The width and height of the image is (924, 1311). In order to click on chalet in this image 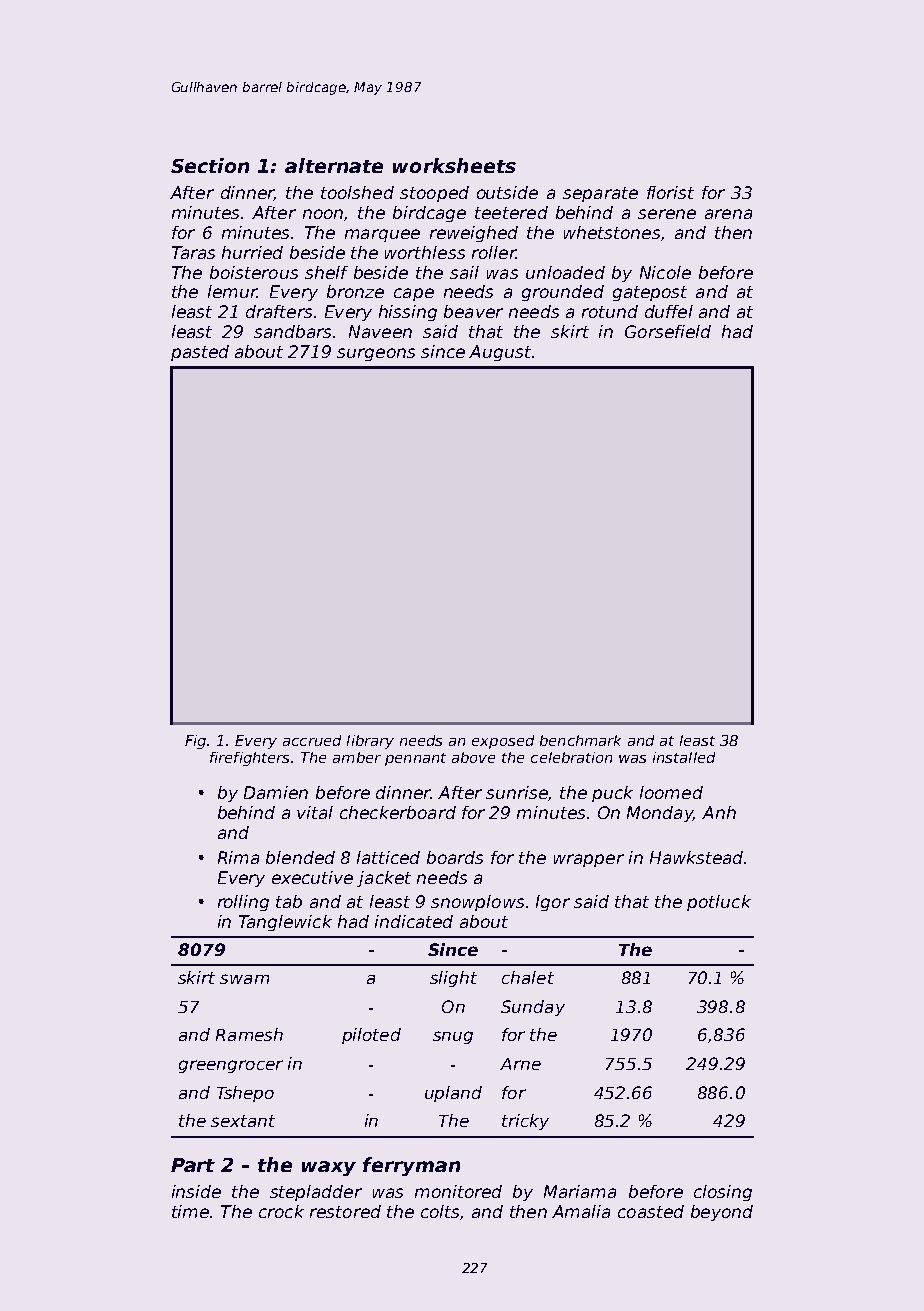, I will do `click(528, 977)`.
